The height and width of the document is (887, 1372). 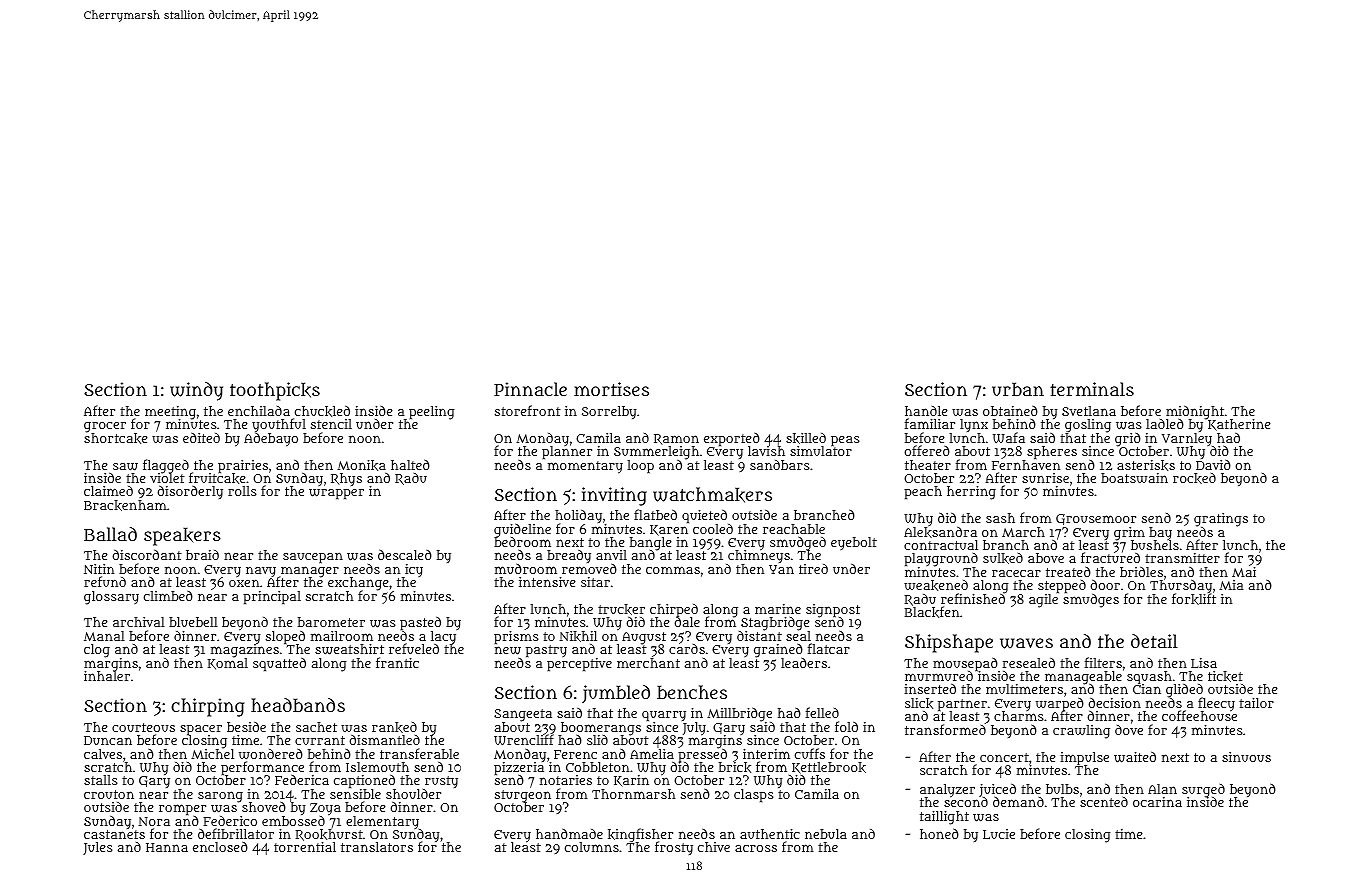 What do you see at coordinates (1246, 757) in the document?
I see `sinuous` at bounding box center [1246, 757].
